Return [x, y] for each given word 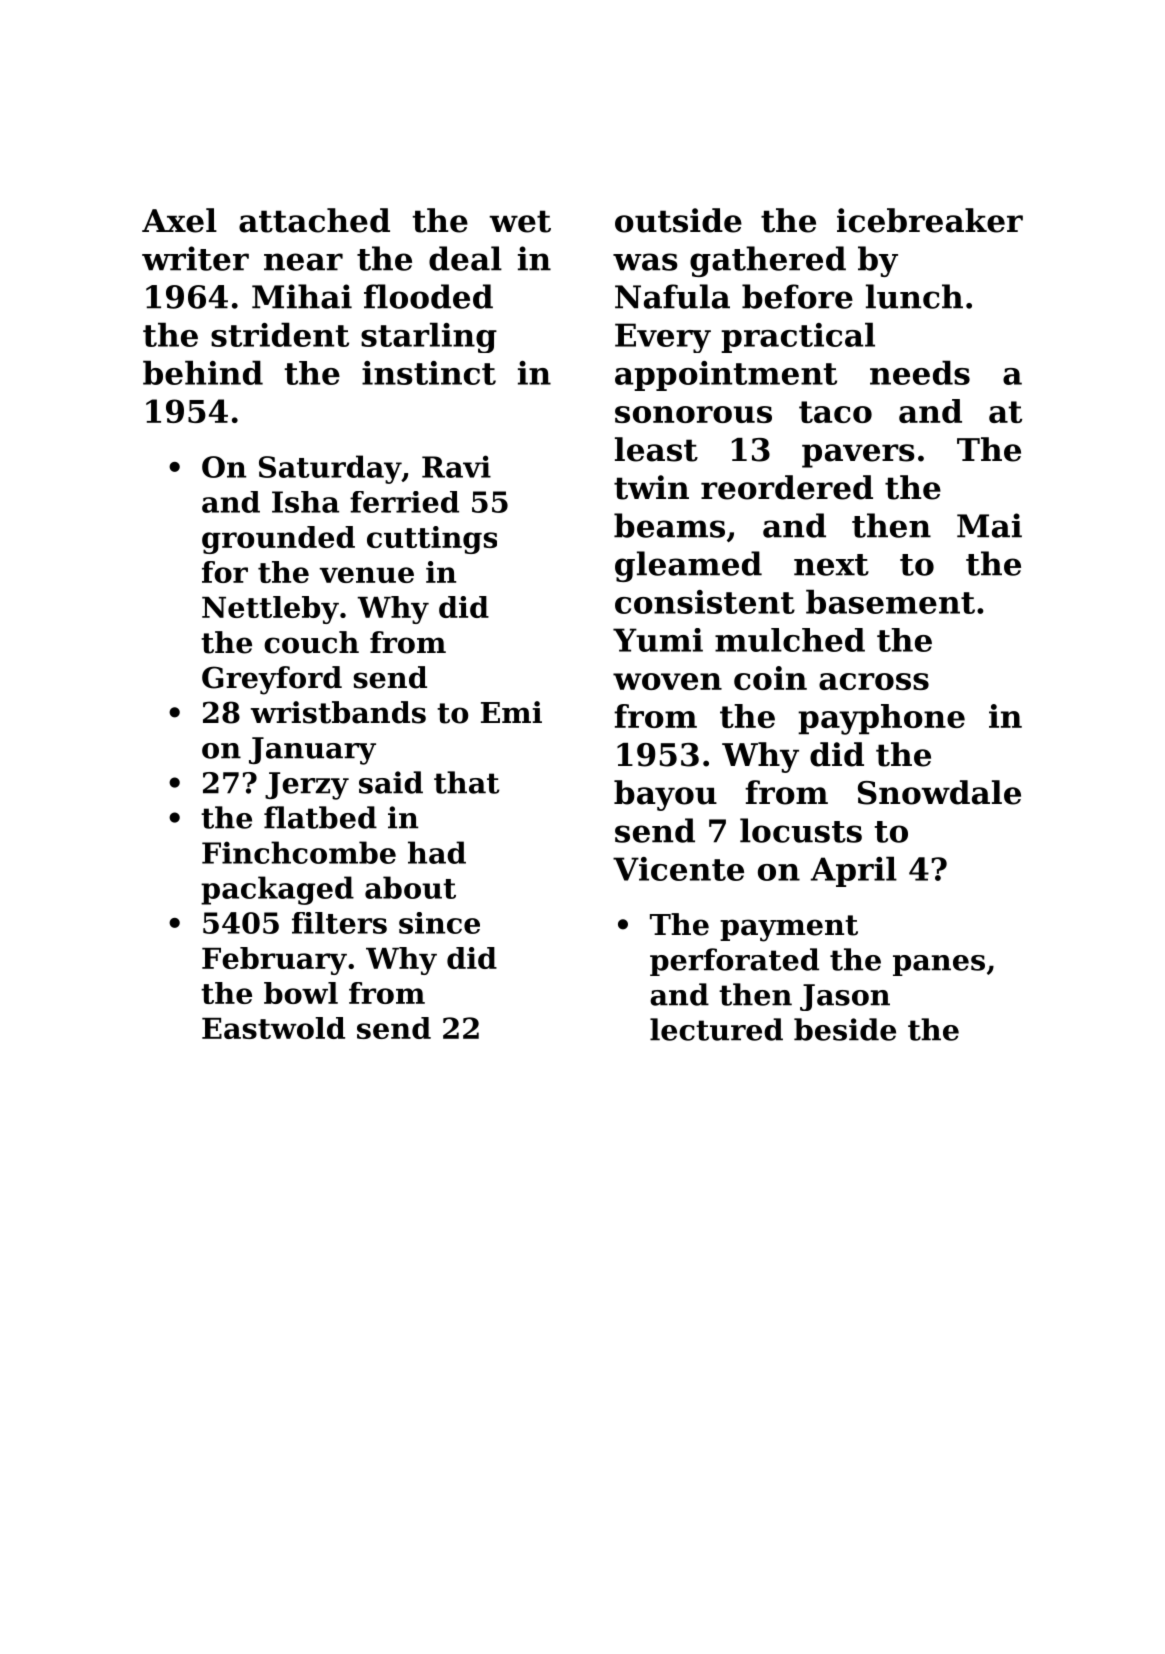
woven [667, 681]
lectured [716, 1029]
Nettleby [270, 610]
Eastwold [273, 1028]
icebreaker [930, 220]
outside [678, 220]
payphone [881, 719]
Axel [179, 220]
